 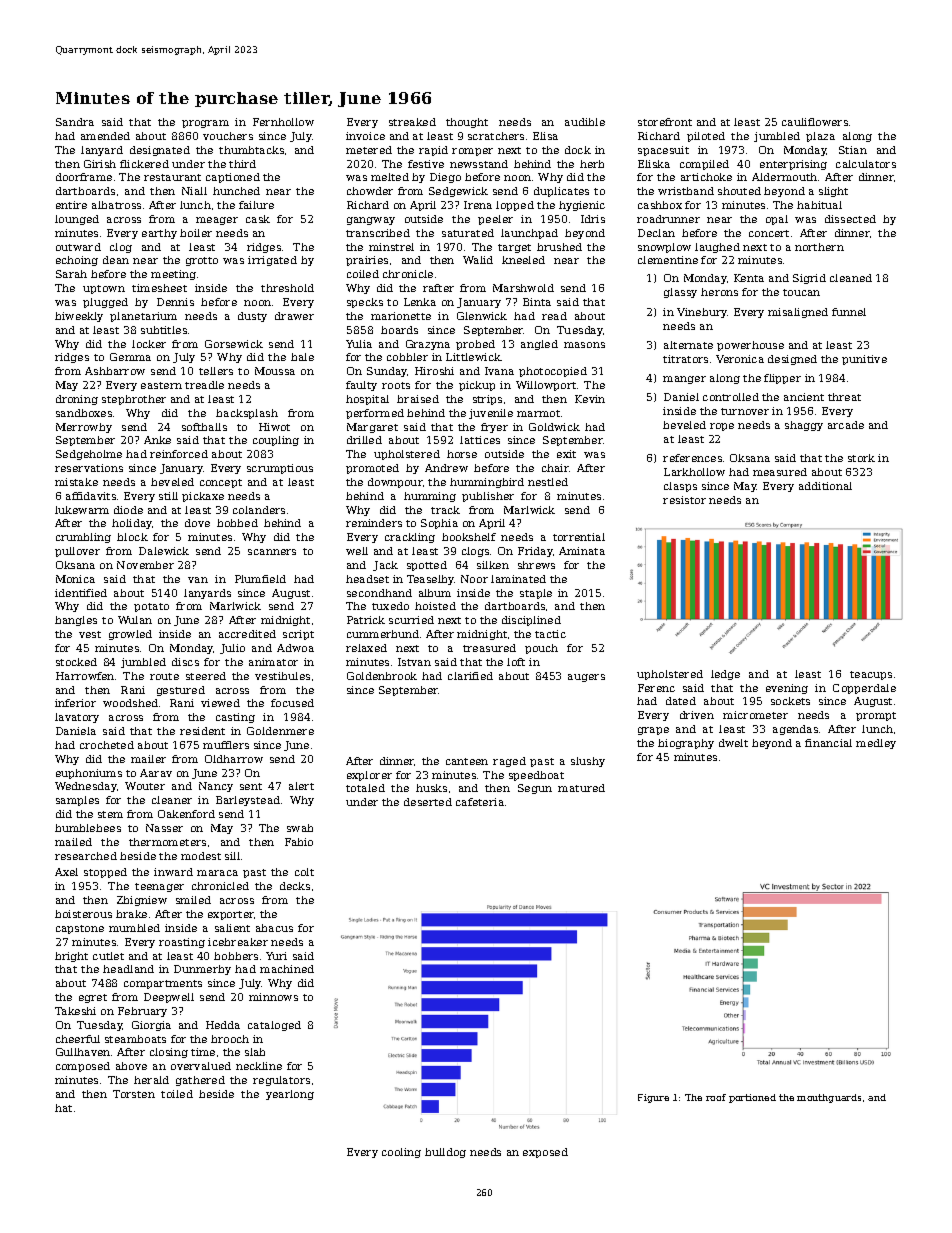 I want to click on alert, so click(x=301, y=786).
